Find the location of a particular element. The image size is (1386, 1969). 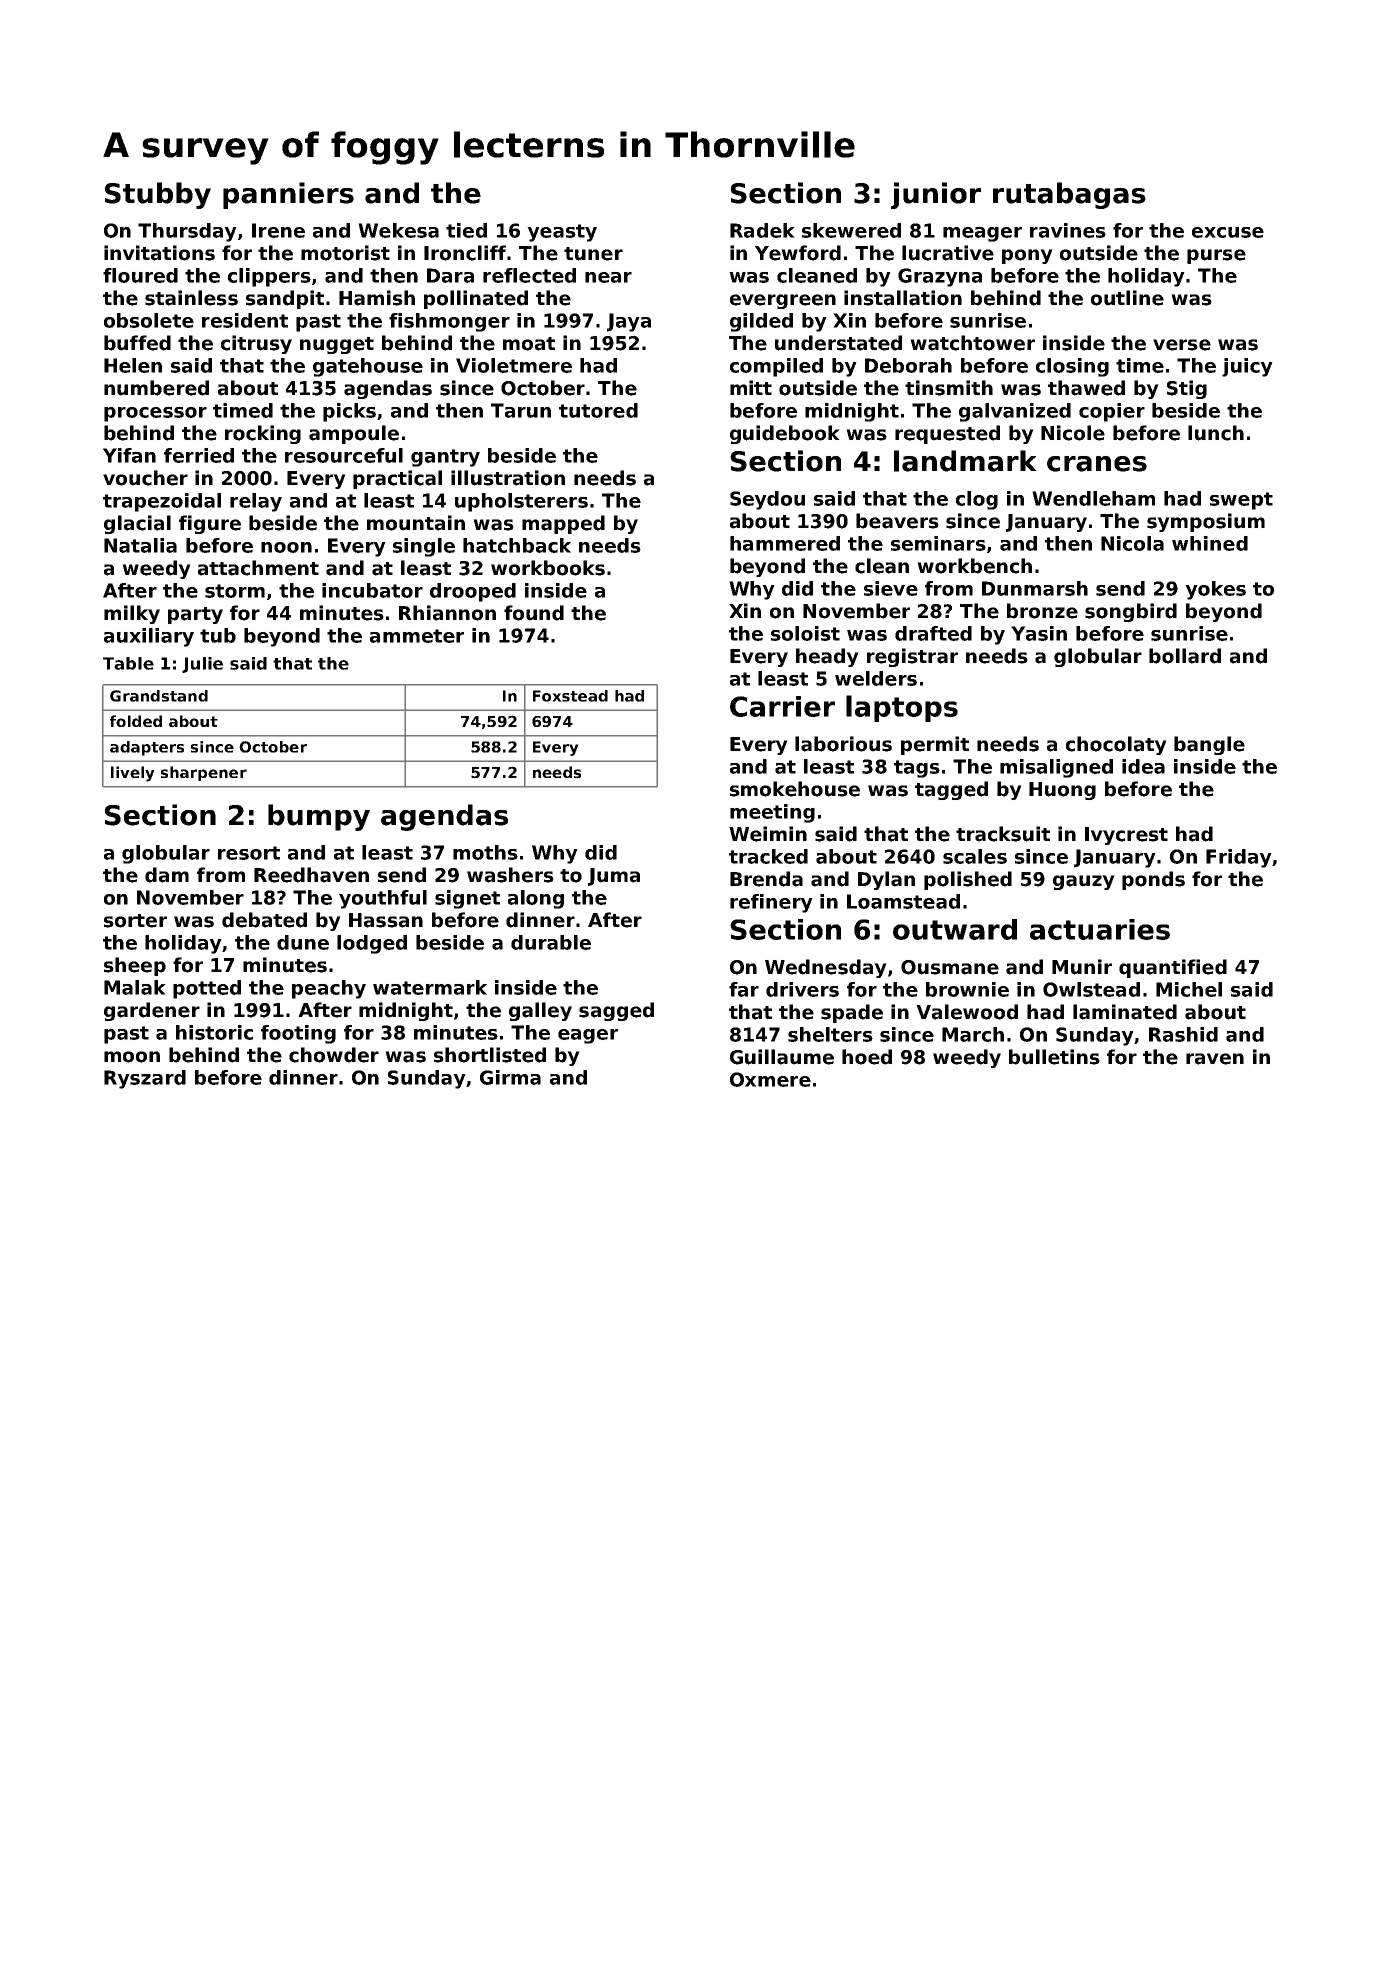

chocolaty is located at coordinates (1116, 745).
